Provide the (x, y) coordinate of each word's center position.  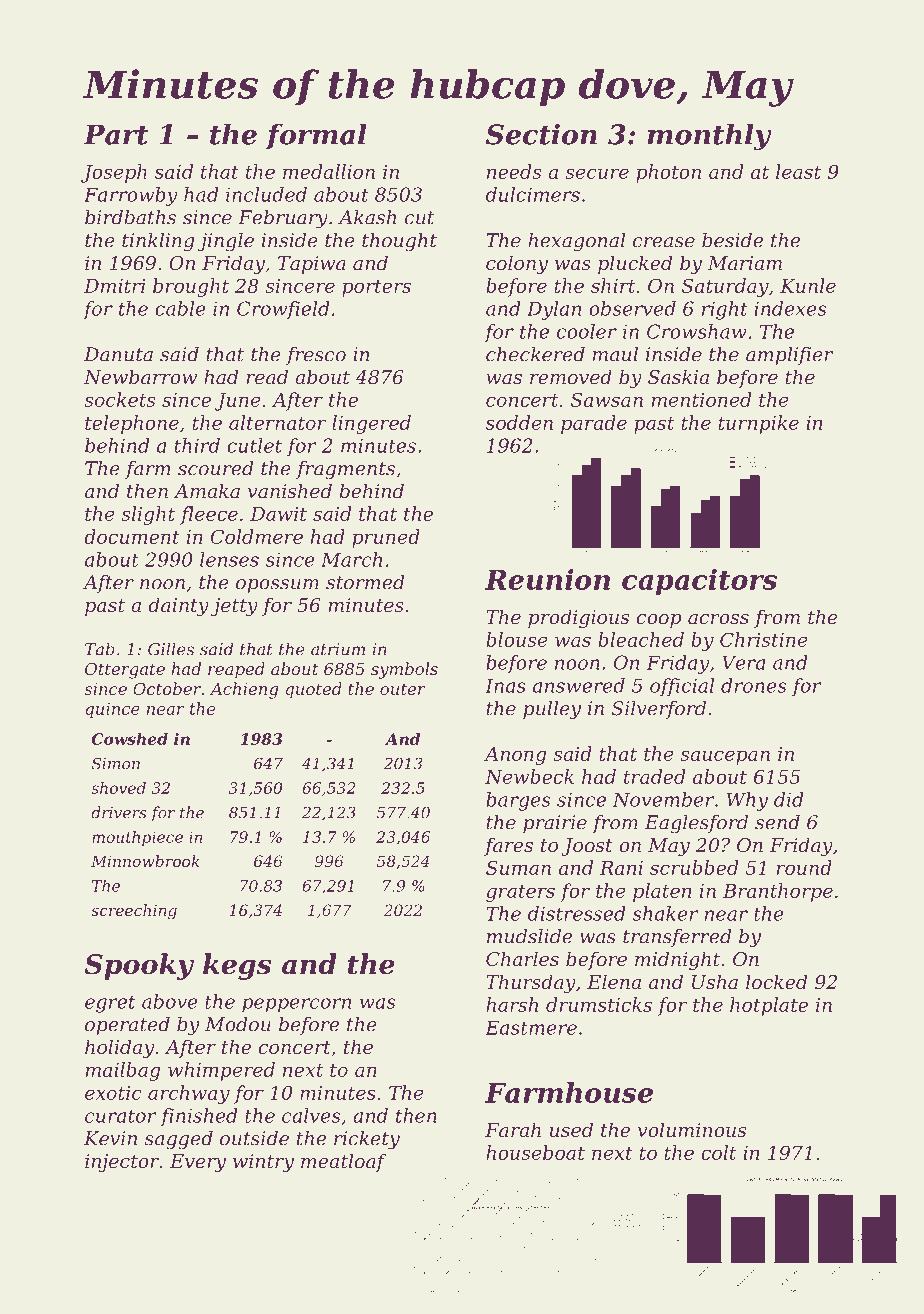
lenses (229, 559)
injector (122, 1163)
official (682, 687)
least (798, 171)
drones (753, 685)
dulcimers (533, 194)
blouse (517, 639)
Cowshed (130, 739)
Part (116, 134)
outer (403, 689)
